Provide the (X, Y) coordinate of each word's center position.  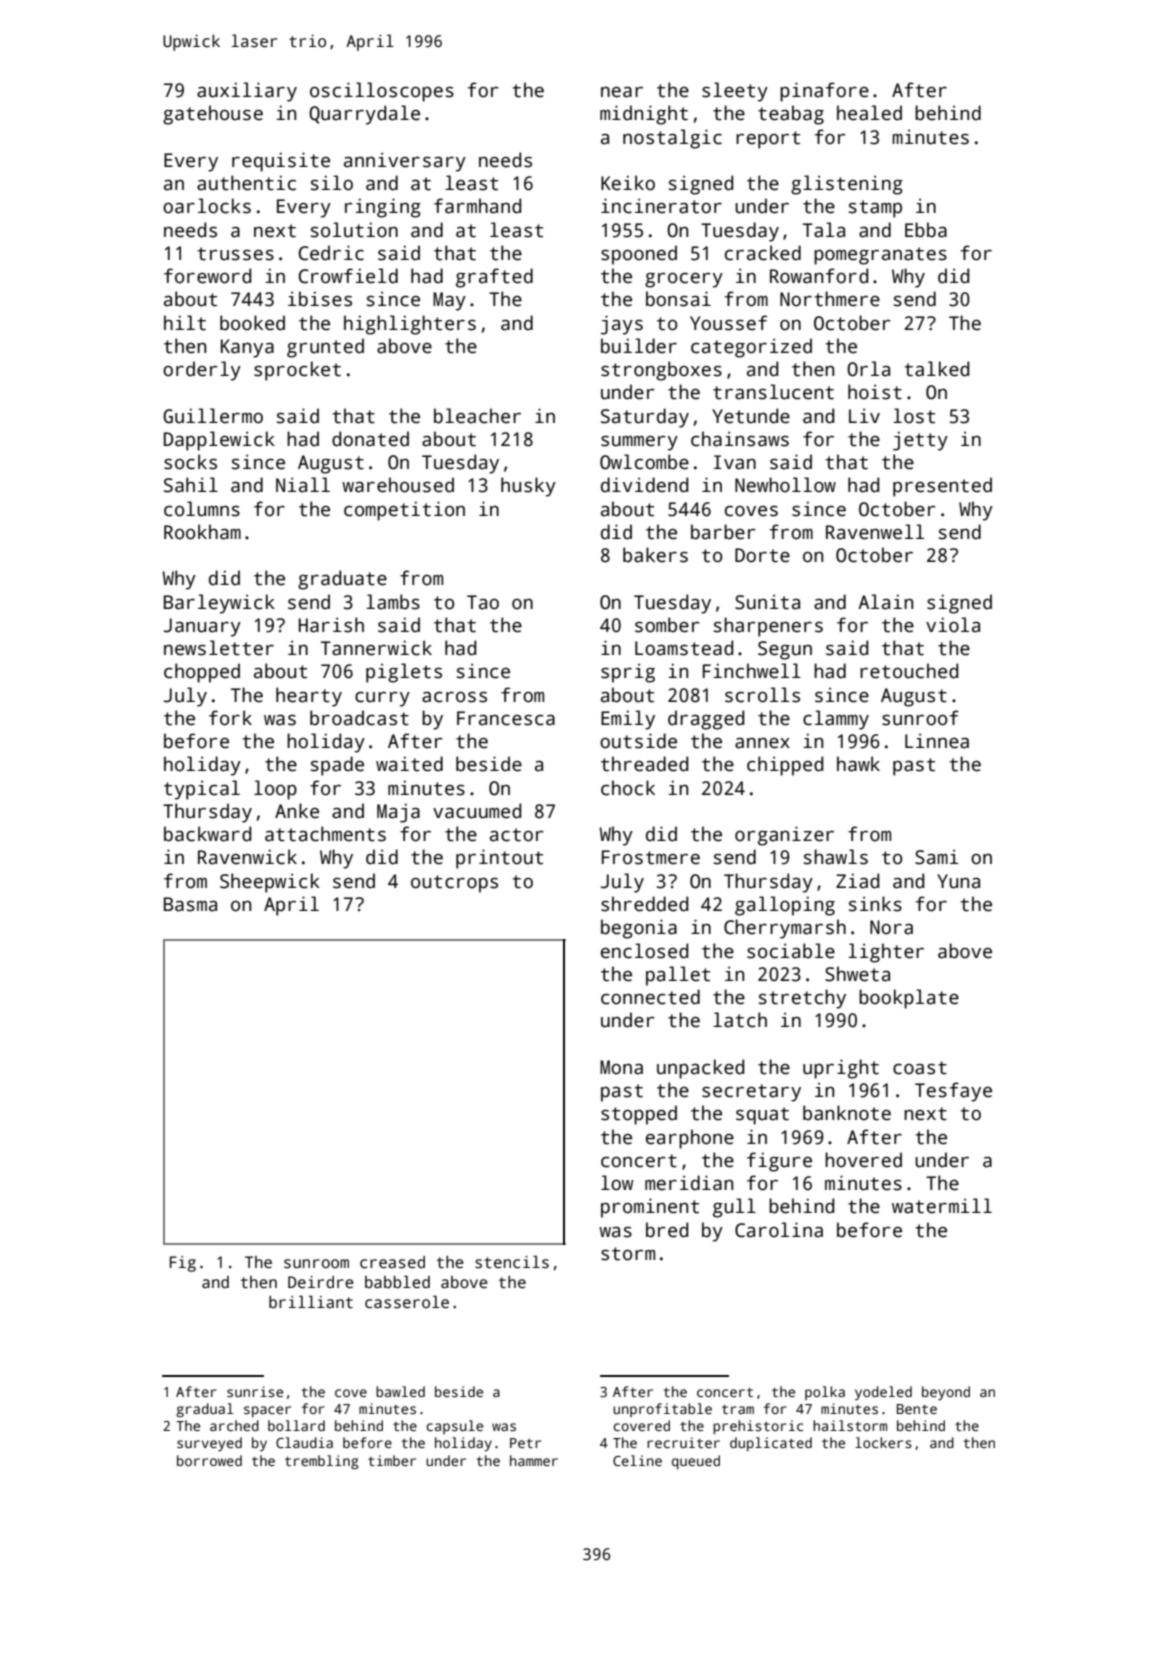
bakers (655, 555)
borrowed (209, 1460)
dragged (706, 720)
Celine (637, 1460)
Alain (885, 602)
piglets (404, 673)
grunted (325, 348)
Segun (785, 650)
